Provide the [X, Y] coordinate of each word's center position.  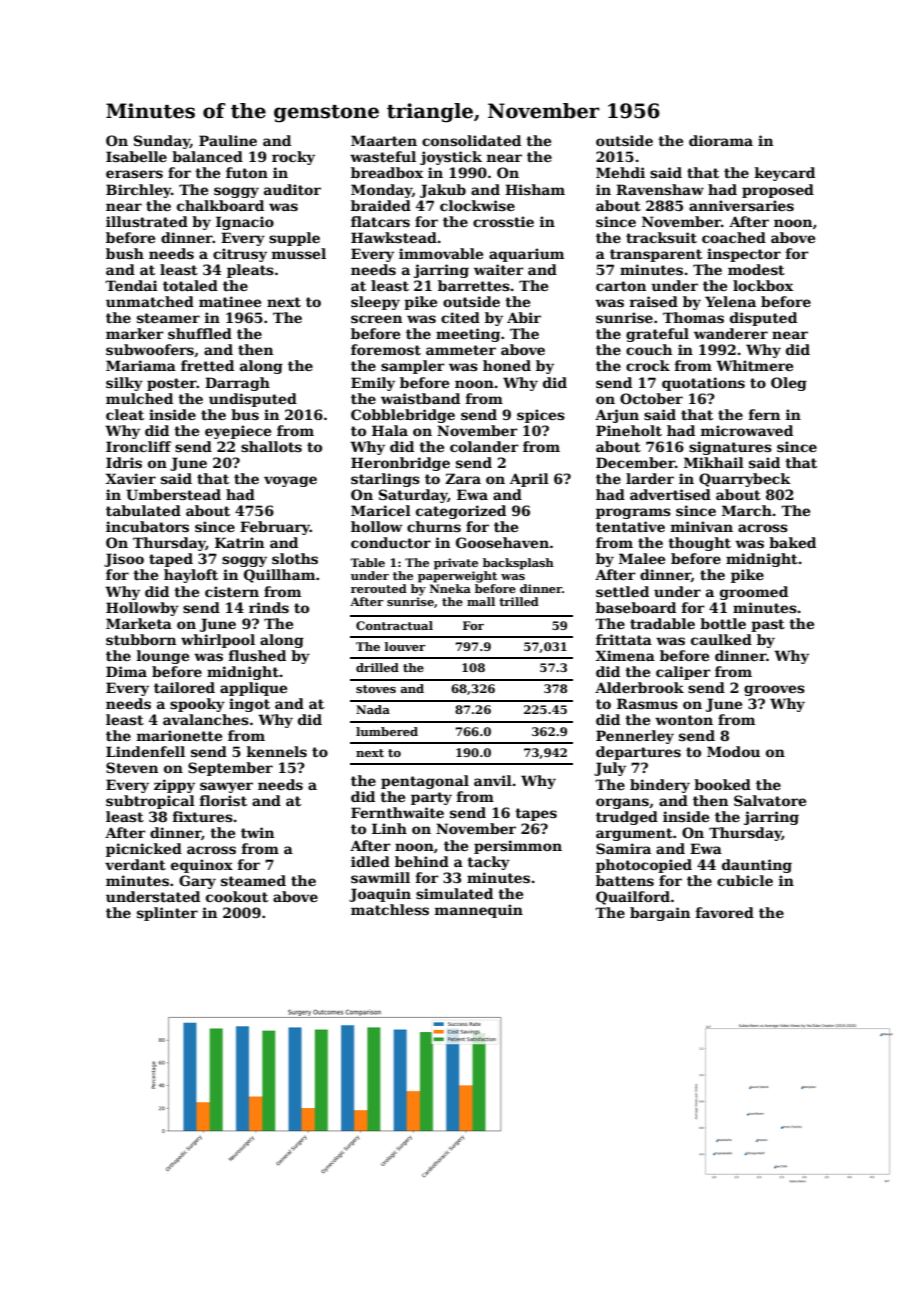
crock [648, 365]
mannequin [479, 911]
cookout [237, 896]
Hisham [535, 189]
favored [725, 912]
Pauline [228, 140]
